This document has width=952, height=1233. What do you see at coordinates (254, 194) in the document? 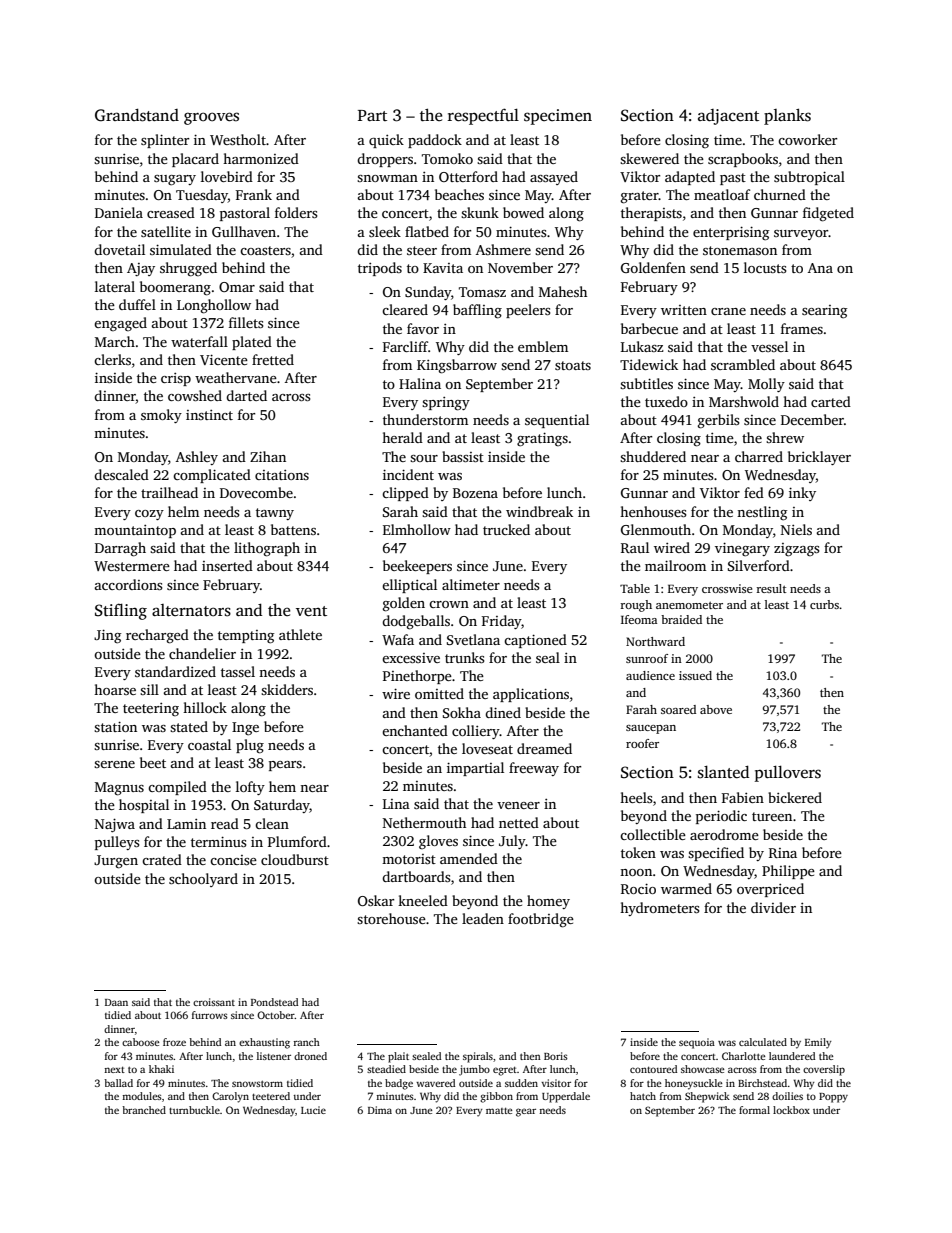
I see `Frank` at bounding box center [254, 194].
